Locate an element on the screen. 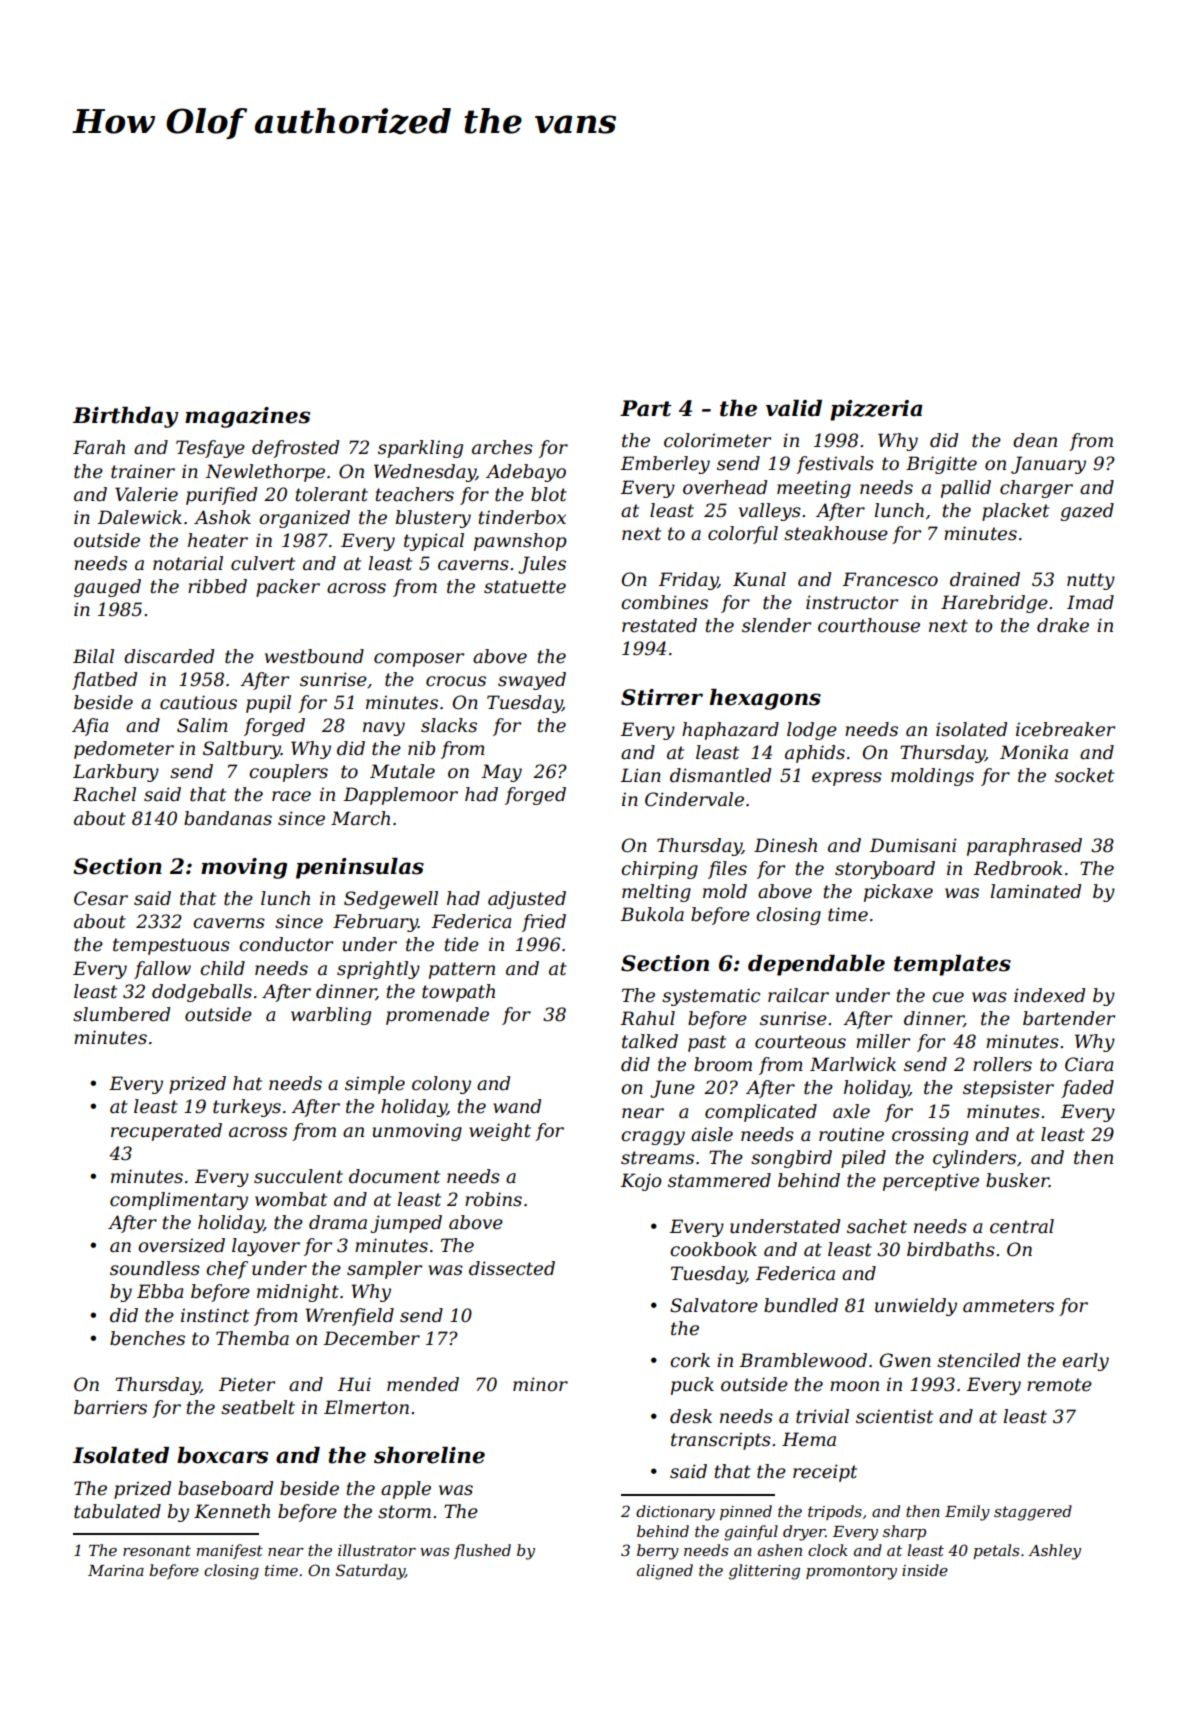 This screenshot has width=1188, height=1721. Cesar is located at coordinates (101, 898).
